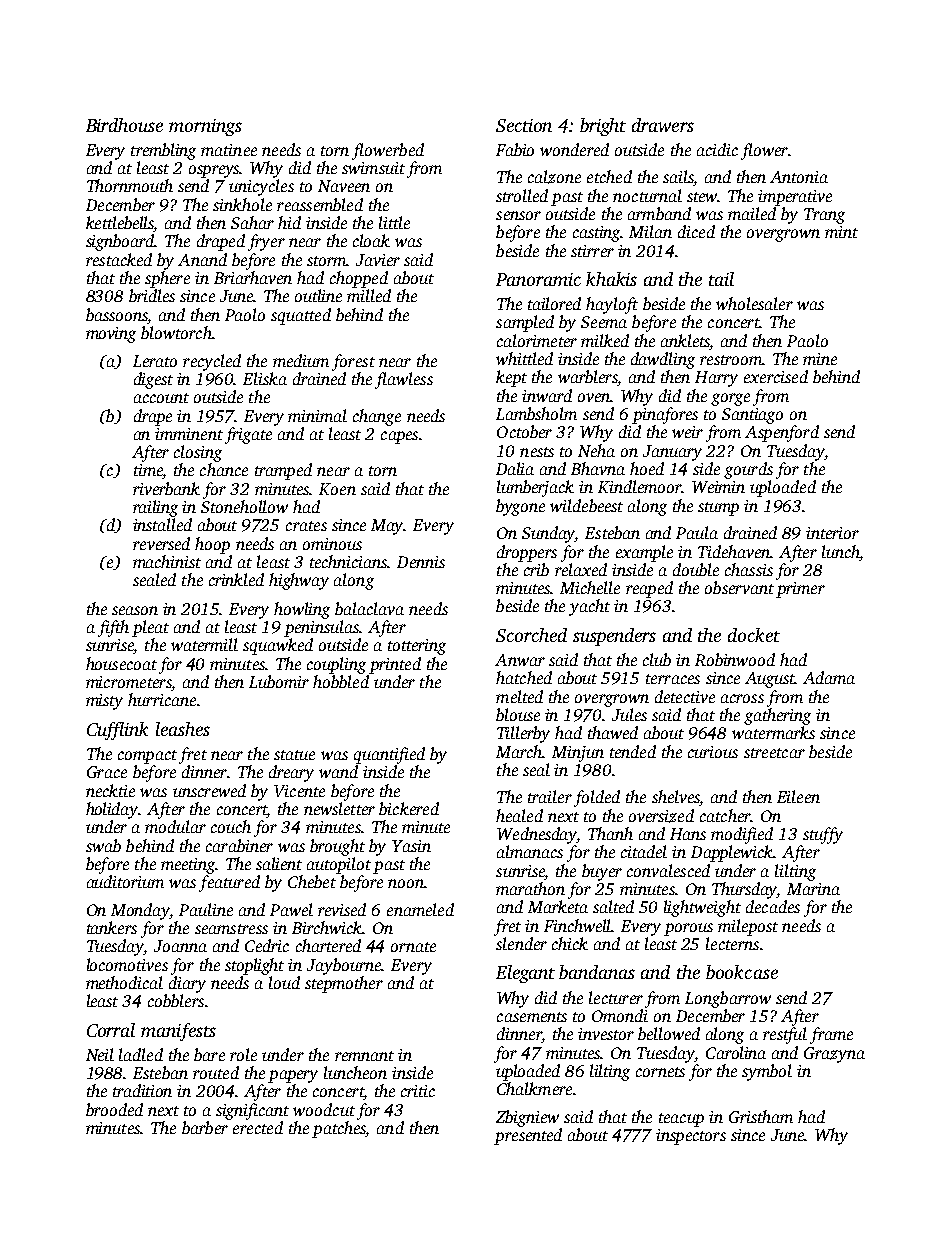 This page has width=952, height=1233. I want to click on weir, so click(687, 432).
